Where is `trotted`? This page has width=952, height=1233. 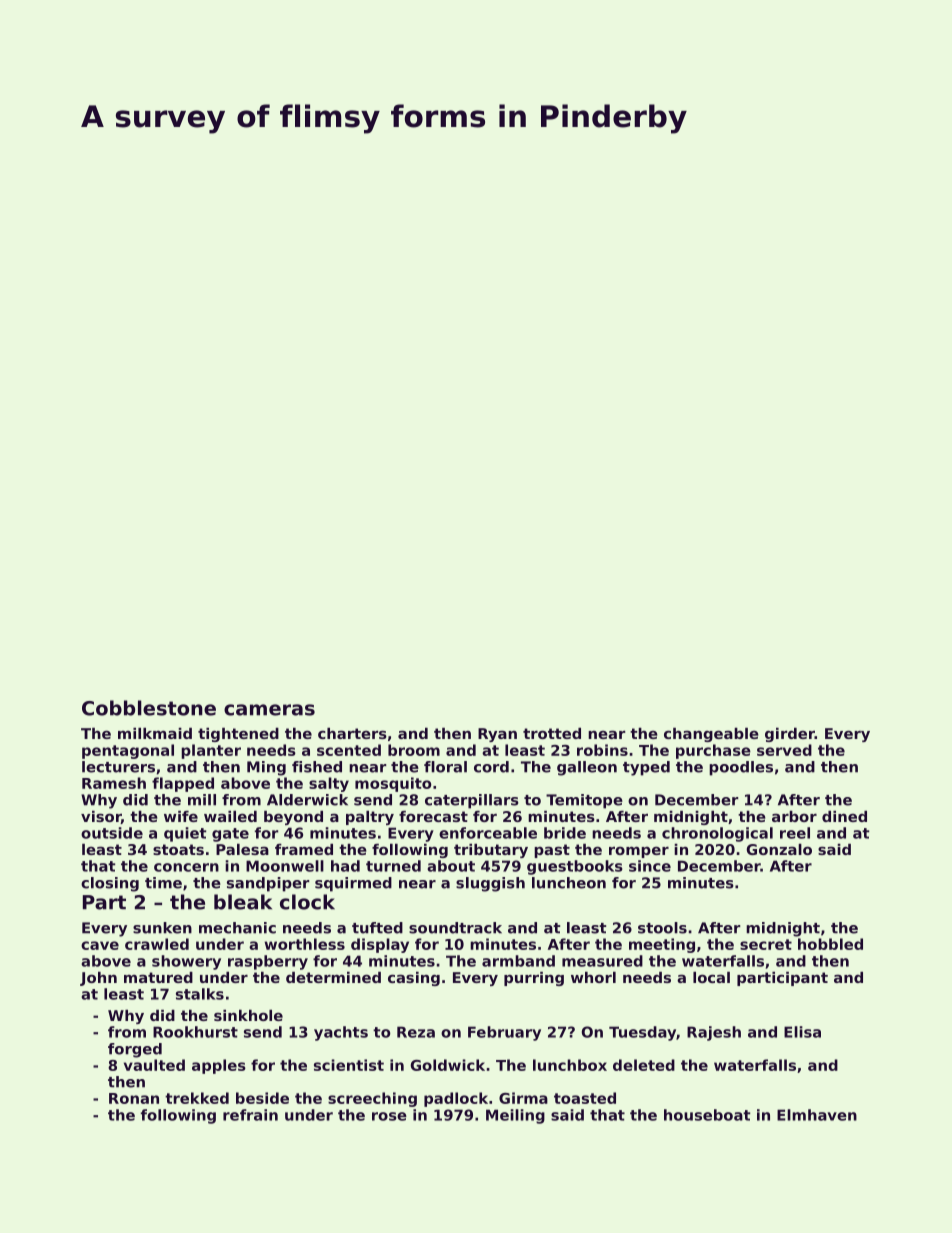 trotted is located at coordinates (552, 733).
